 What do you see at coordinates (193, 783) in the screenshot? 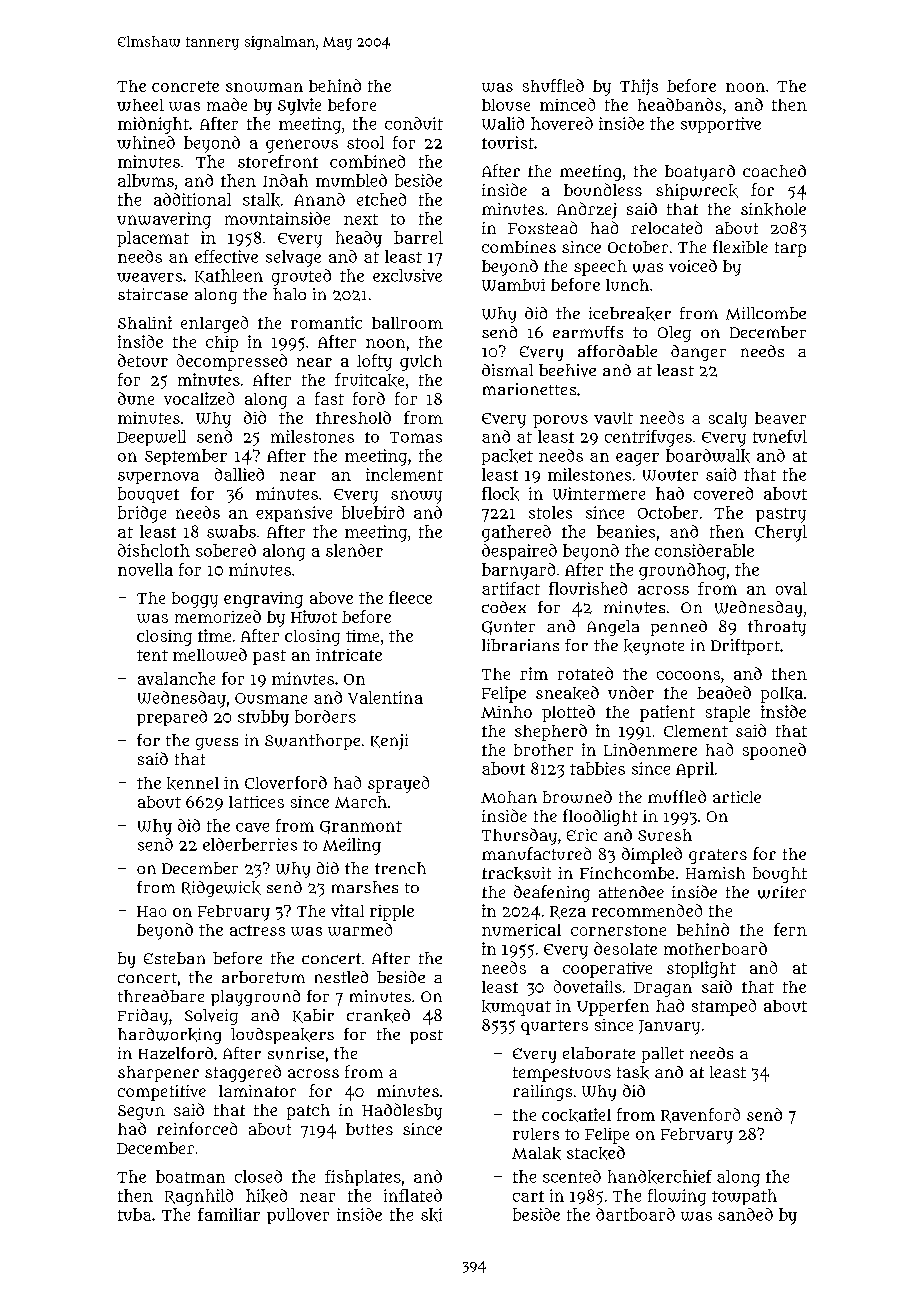
I see `kennel` at bounding box center [193, 783].
